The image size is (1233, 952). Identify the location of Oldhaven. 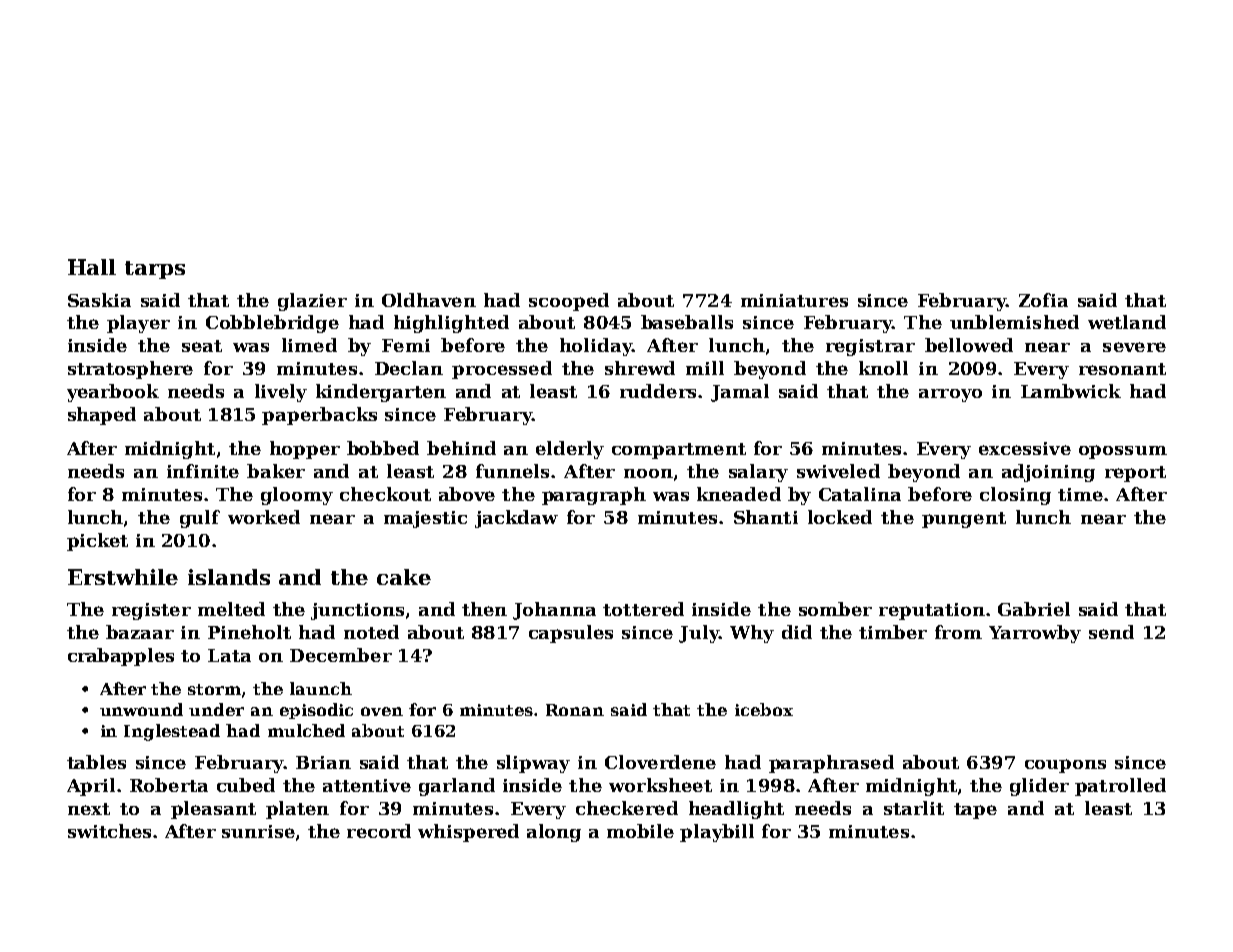
(429, 300).
